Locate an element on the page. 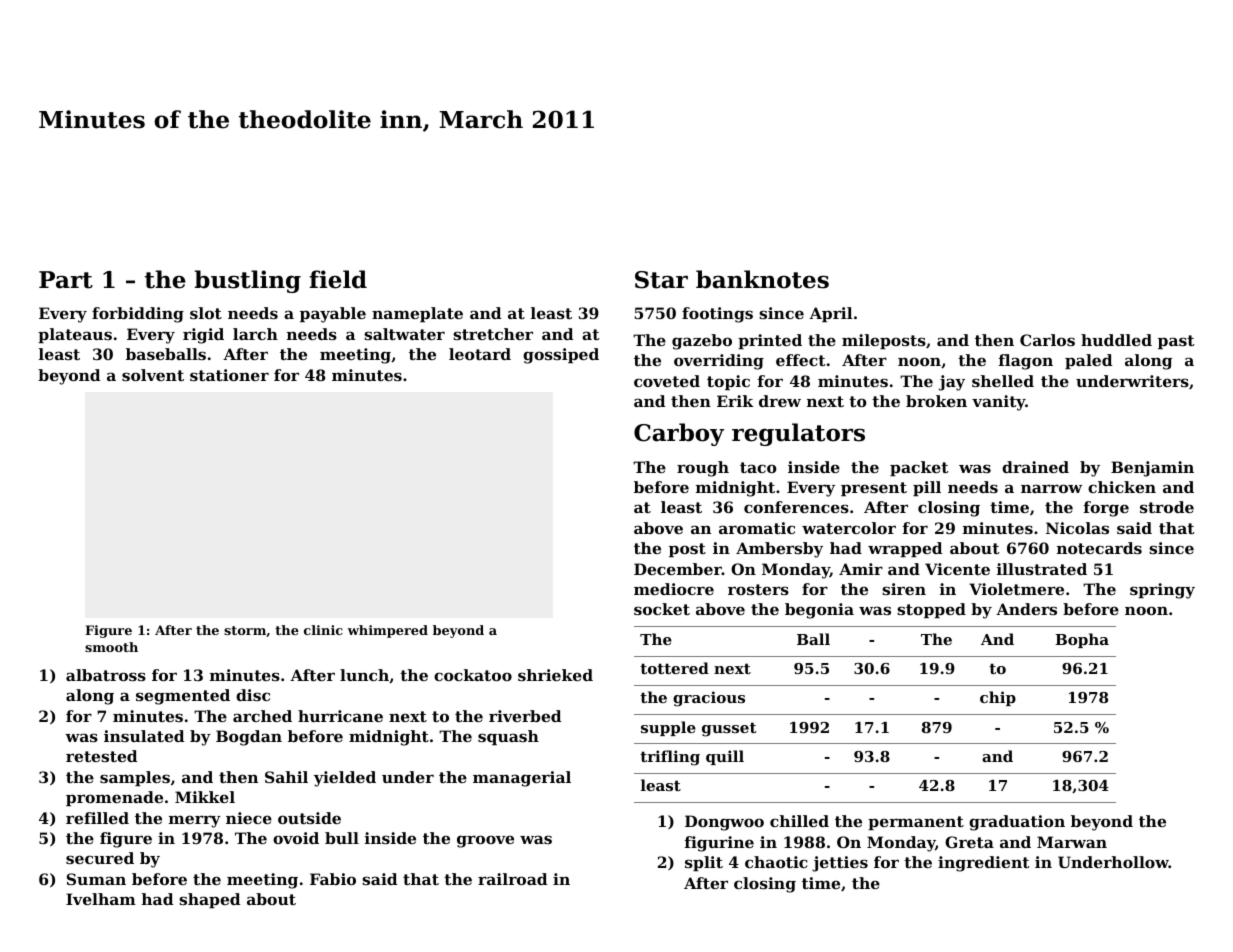 This page has height=952, width=1233. gazebo is located at coordinates (702, 342).
